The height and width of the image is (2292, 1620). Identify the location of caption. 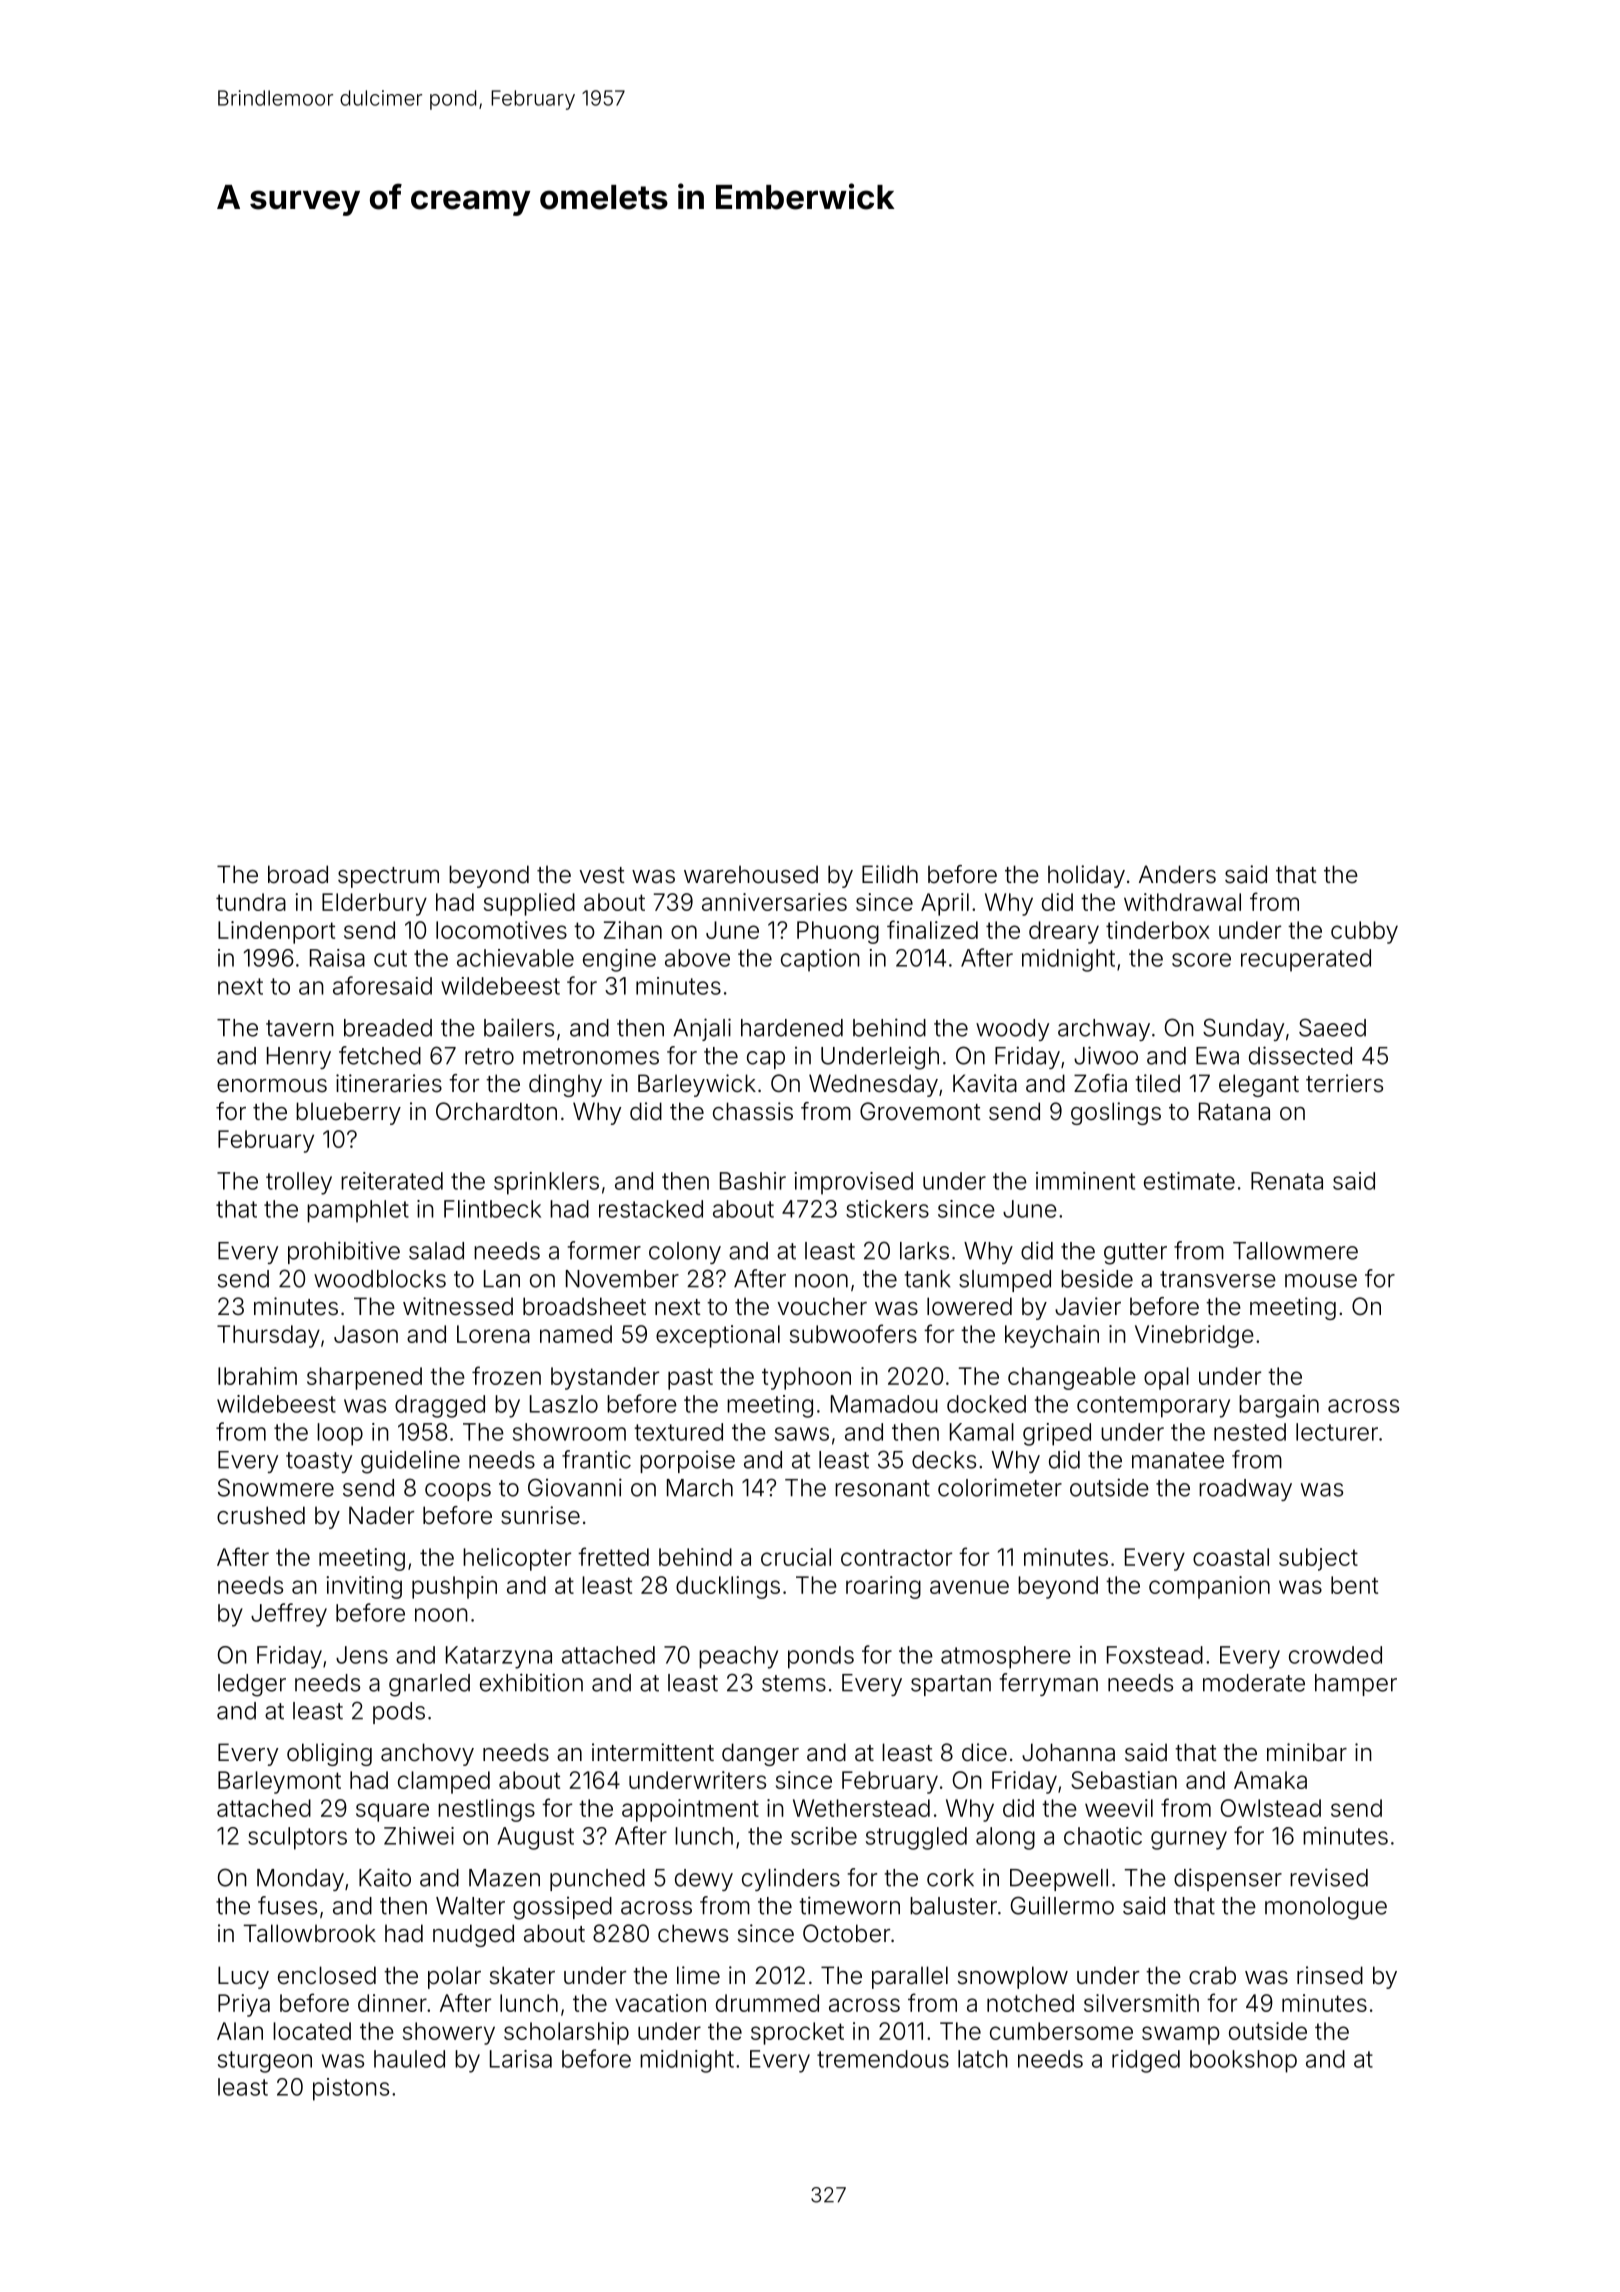
(820, 960).
